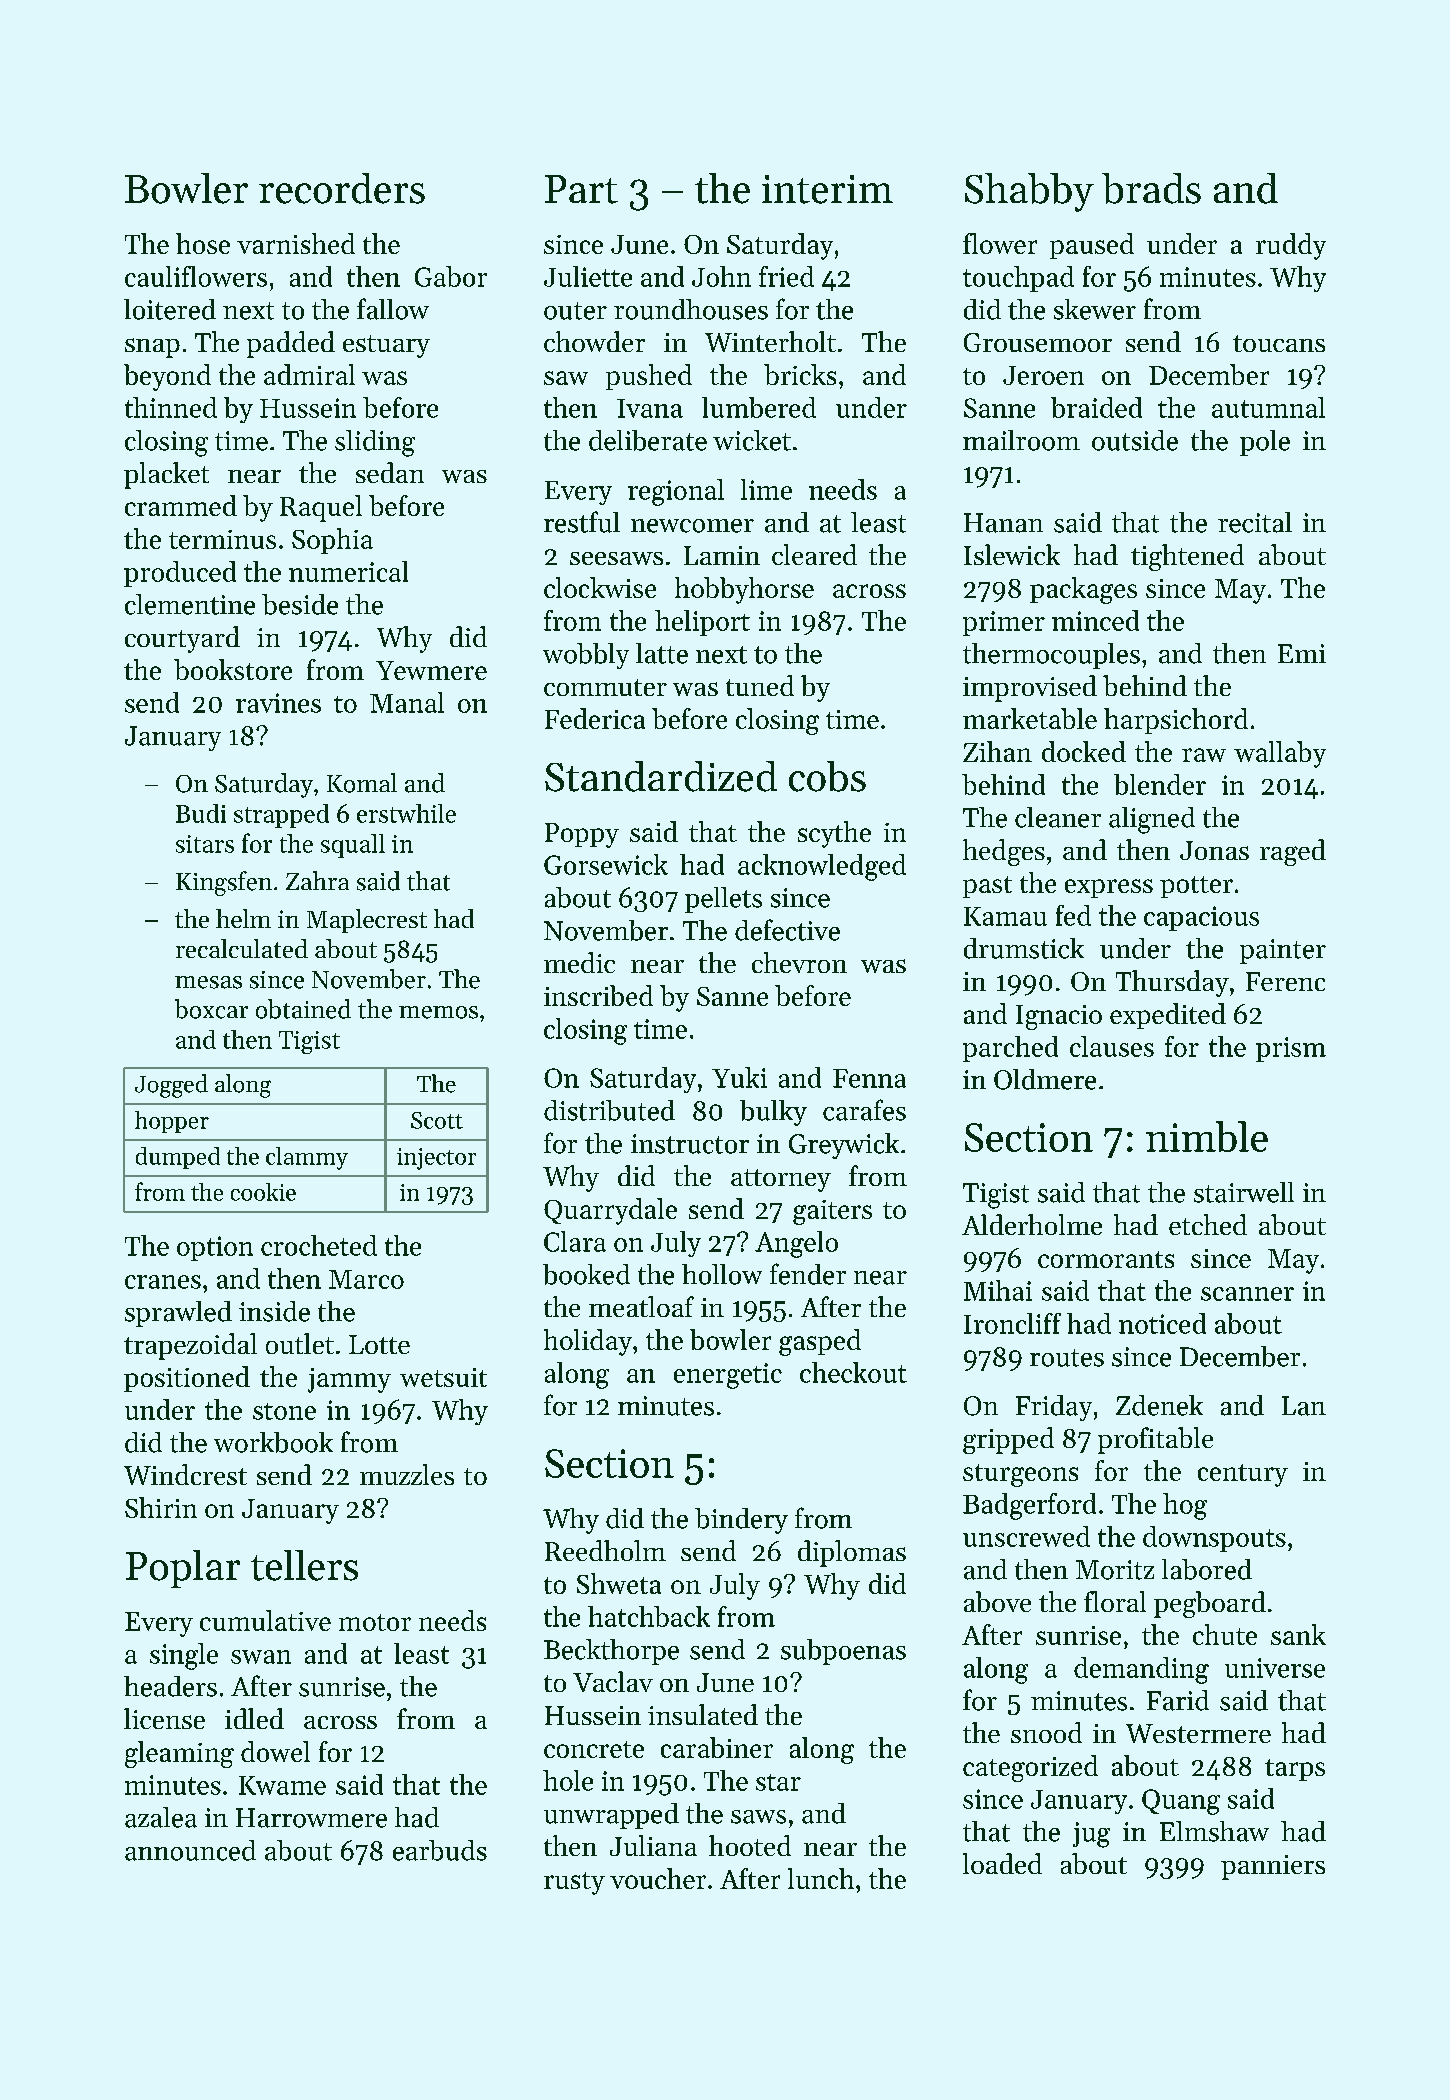  What do you see at coordinates (178, 1158) in the image?
I see `dumped` at bounding box center [178, 1158].
